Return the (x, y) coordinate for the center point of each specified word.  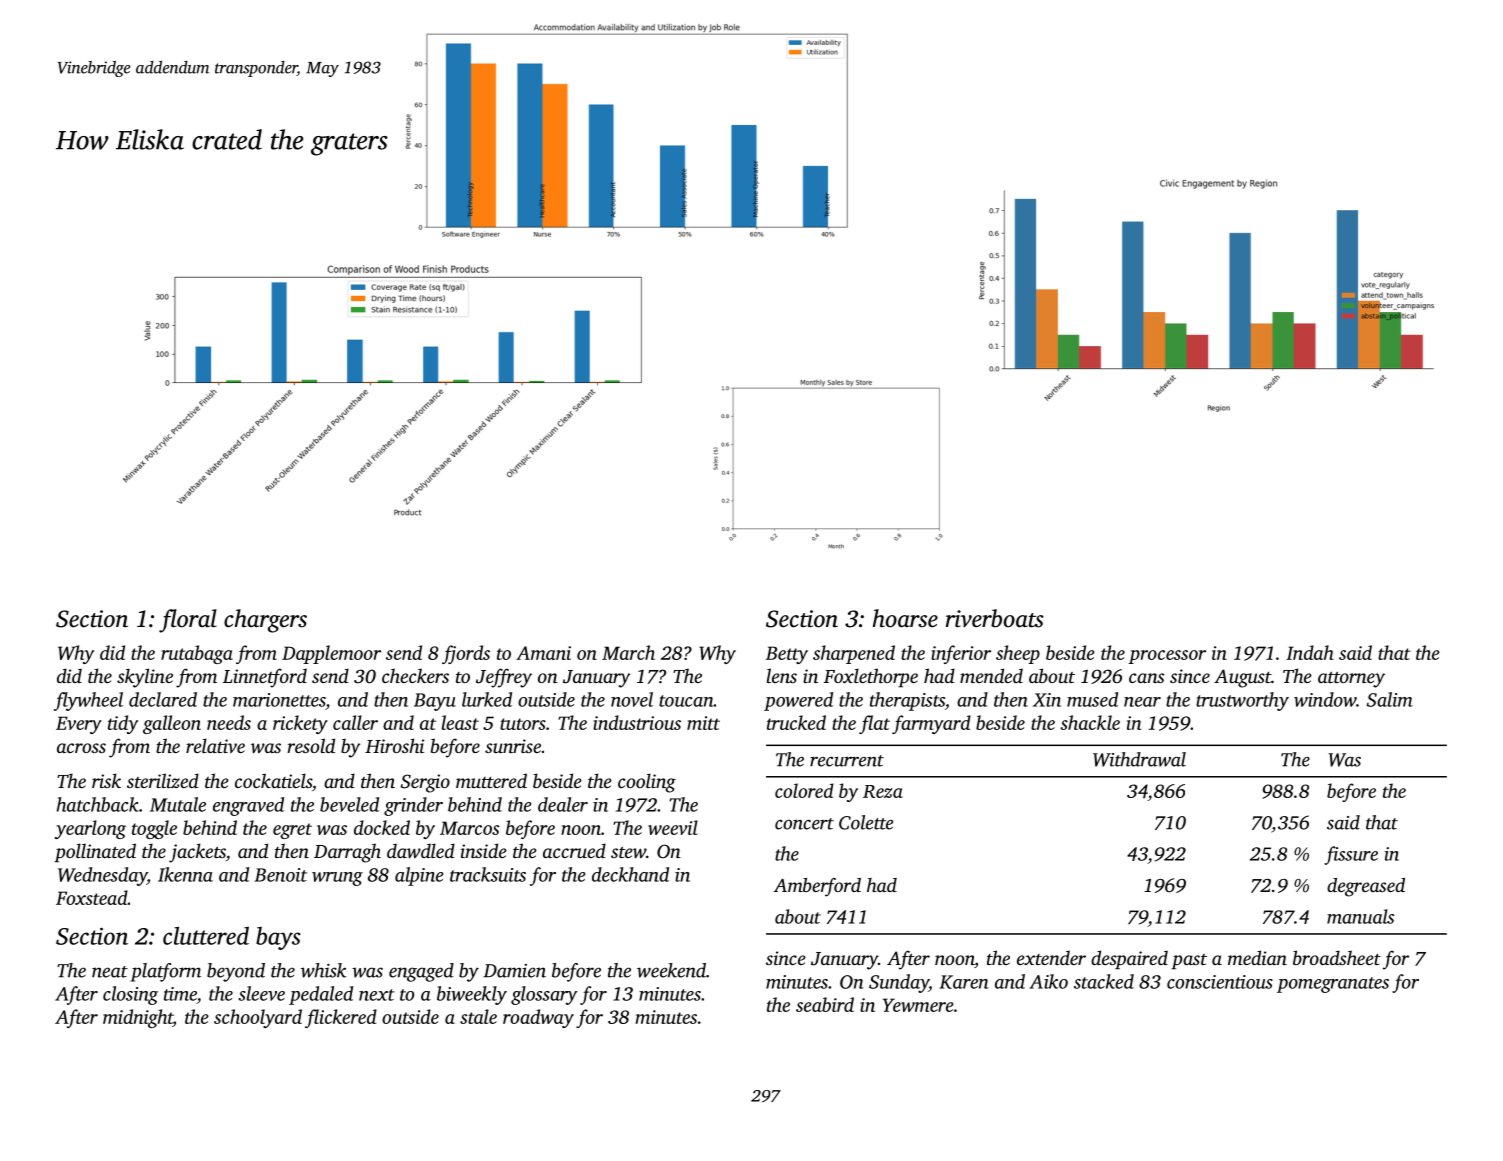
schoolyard (258, 1018)
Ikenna (185, 874)
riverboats (995, 618)
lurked (487, 699)
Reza (883, 791)
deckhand (630, 874)
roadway (538, 1018)
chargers (265, 621)
